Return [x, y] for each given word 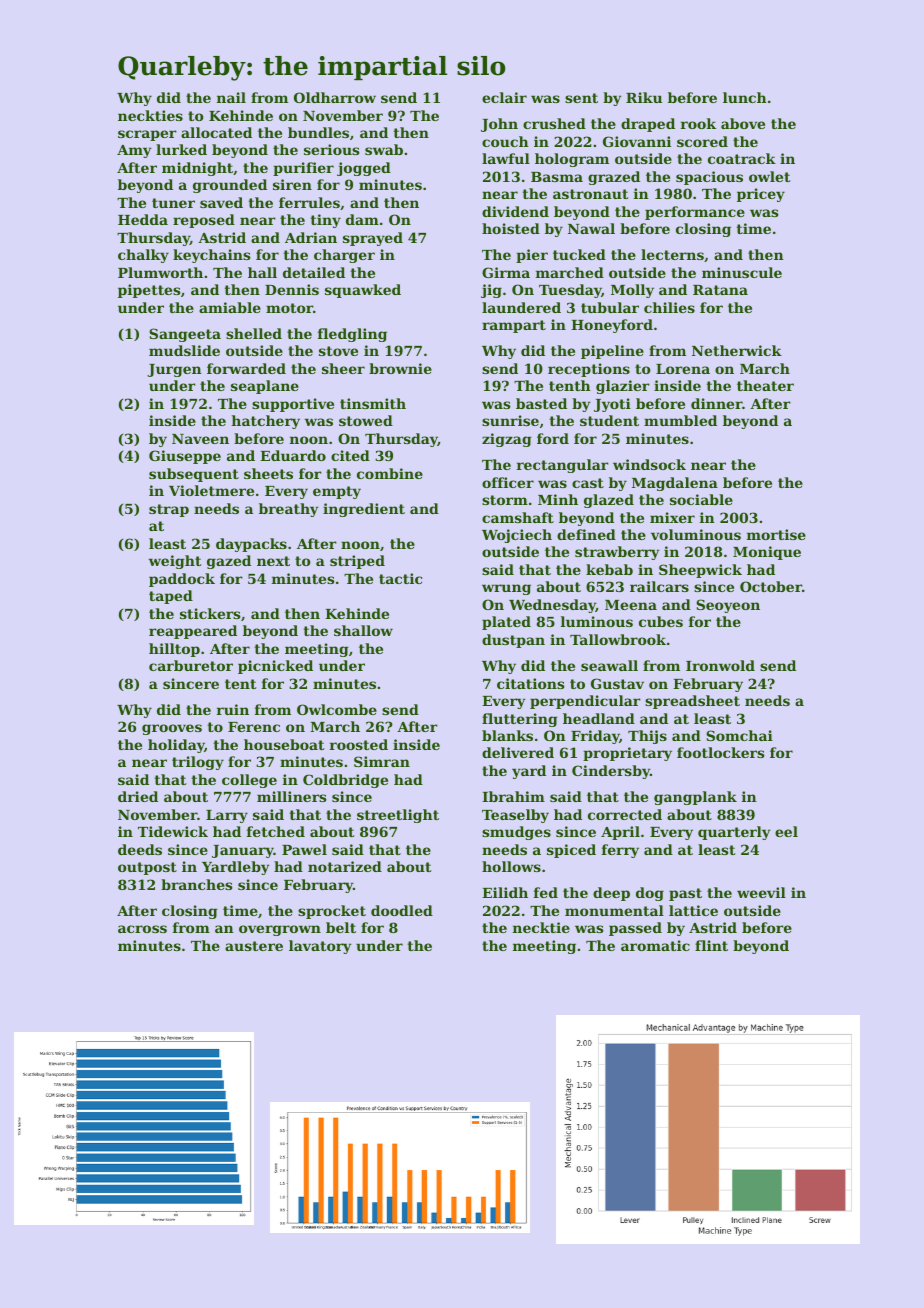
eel [786, 831]
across [142, 929]
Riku [644, 97]
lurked [181, 149]
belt [341, 927]
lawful [506, 158]
